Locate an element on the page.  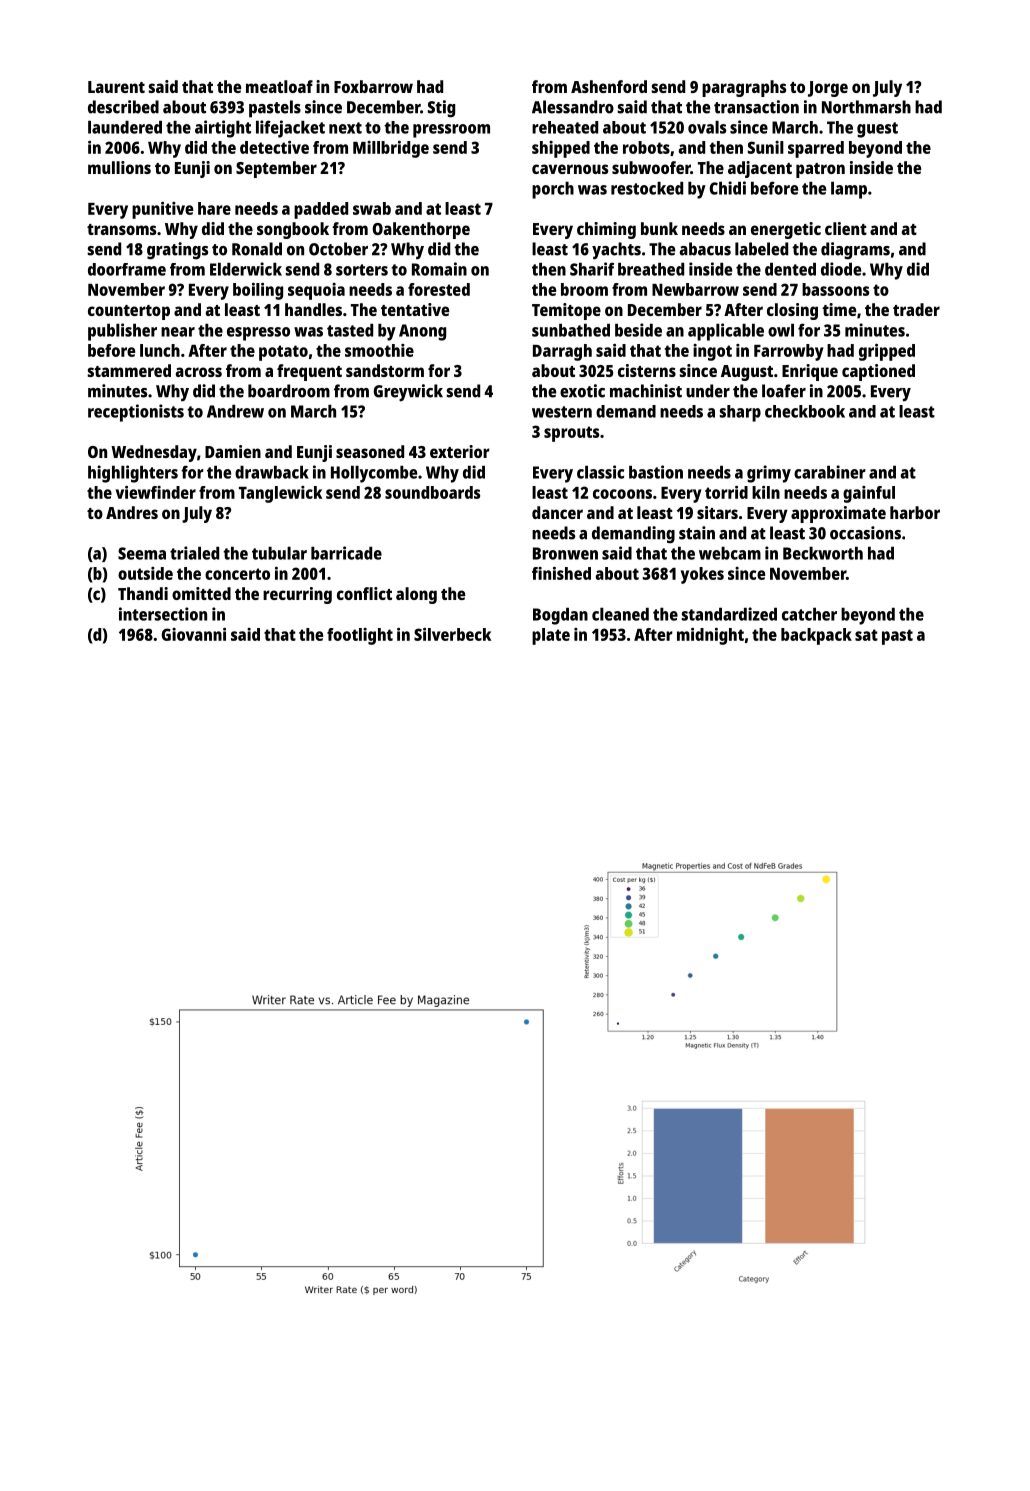
publisher is located at coordinates (122, 332).
